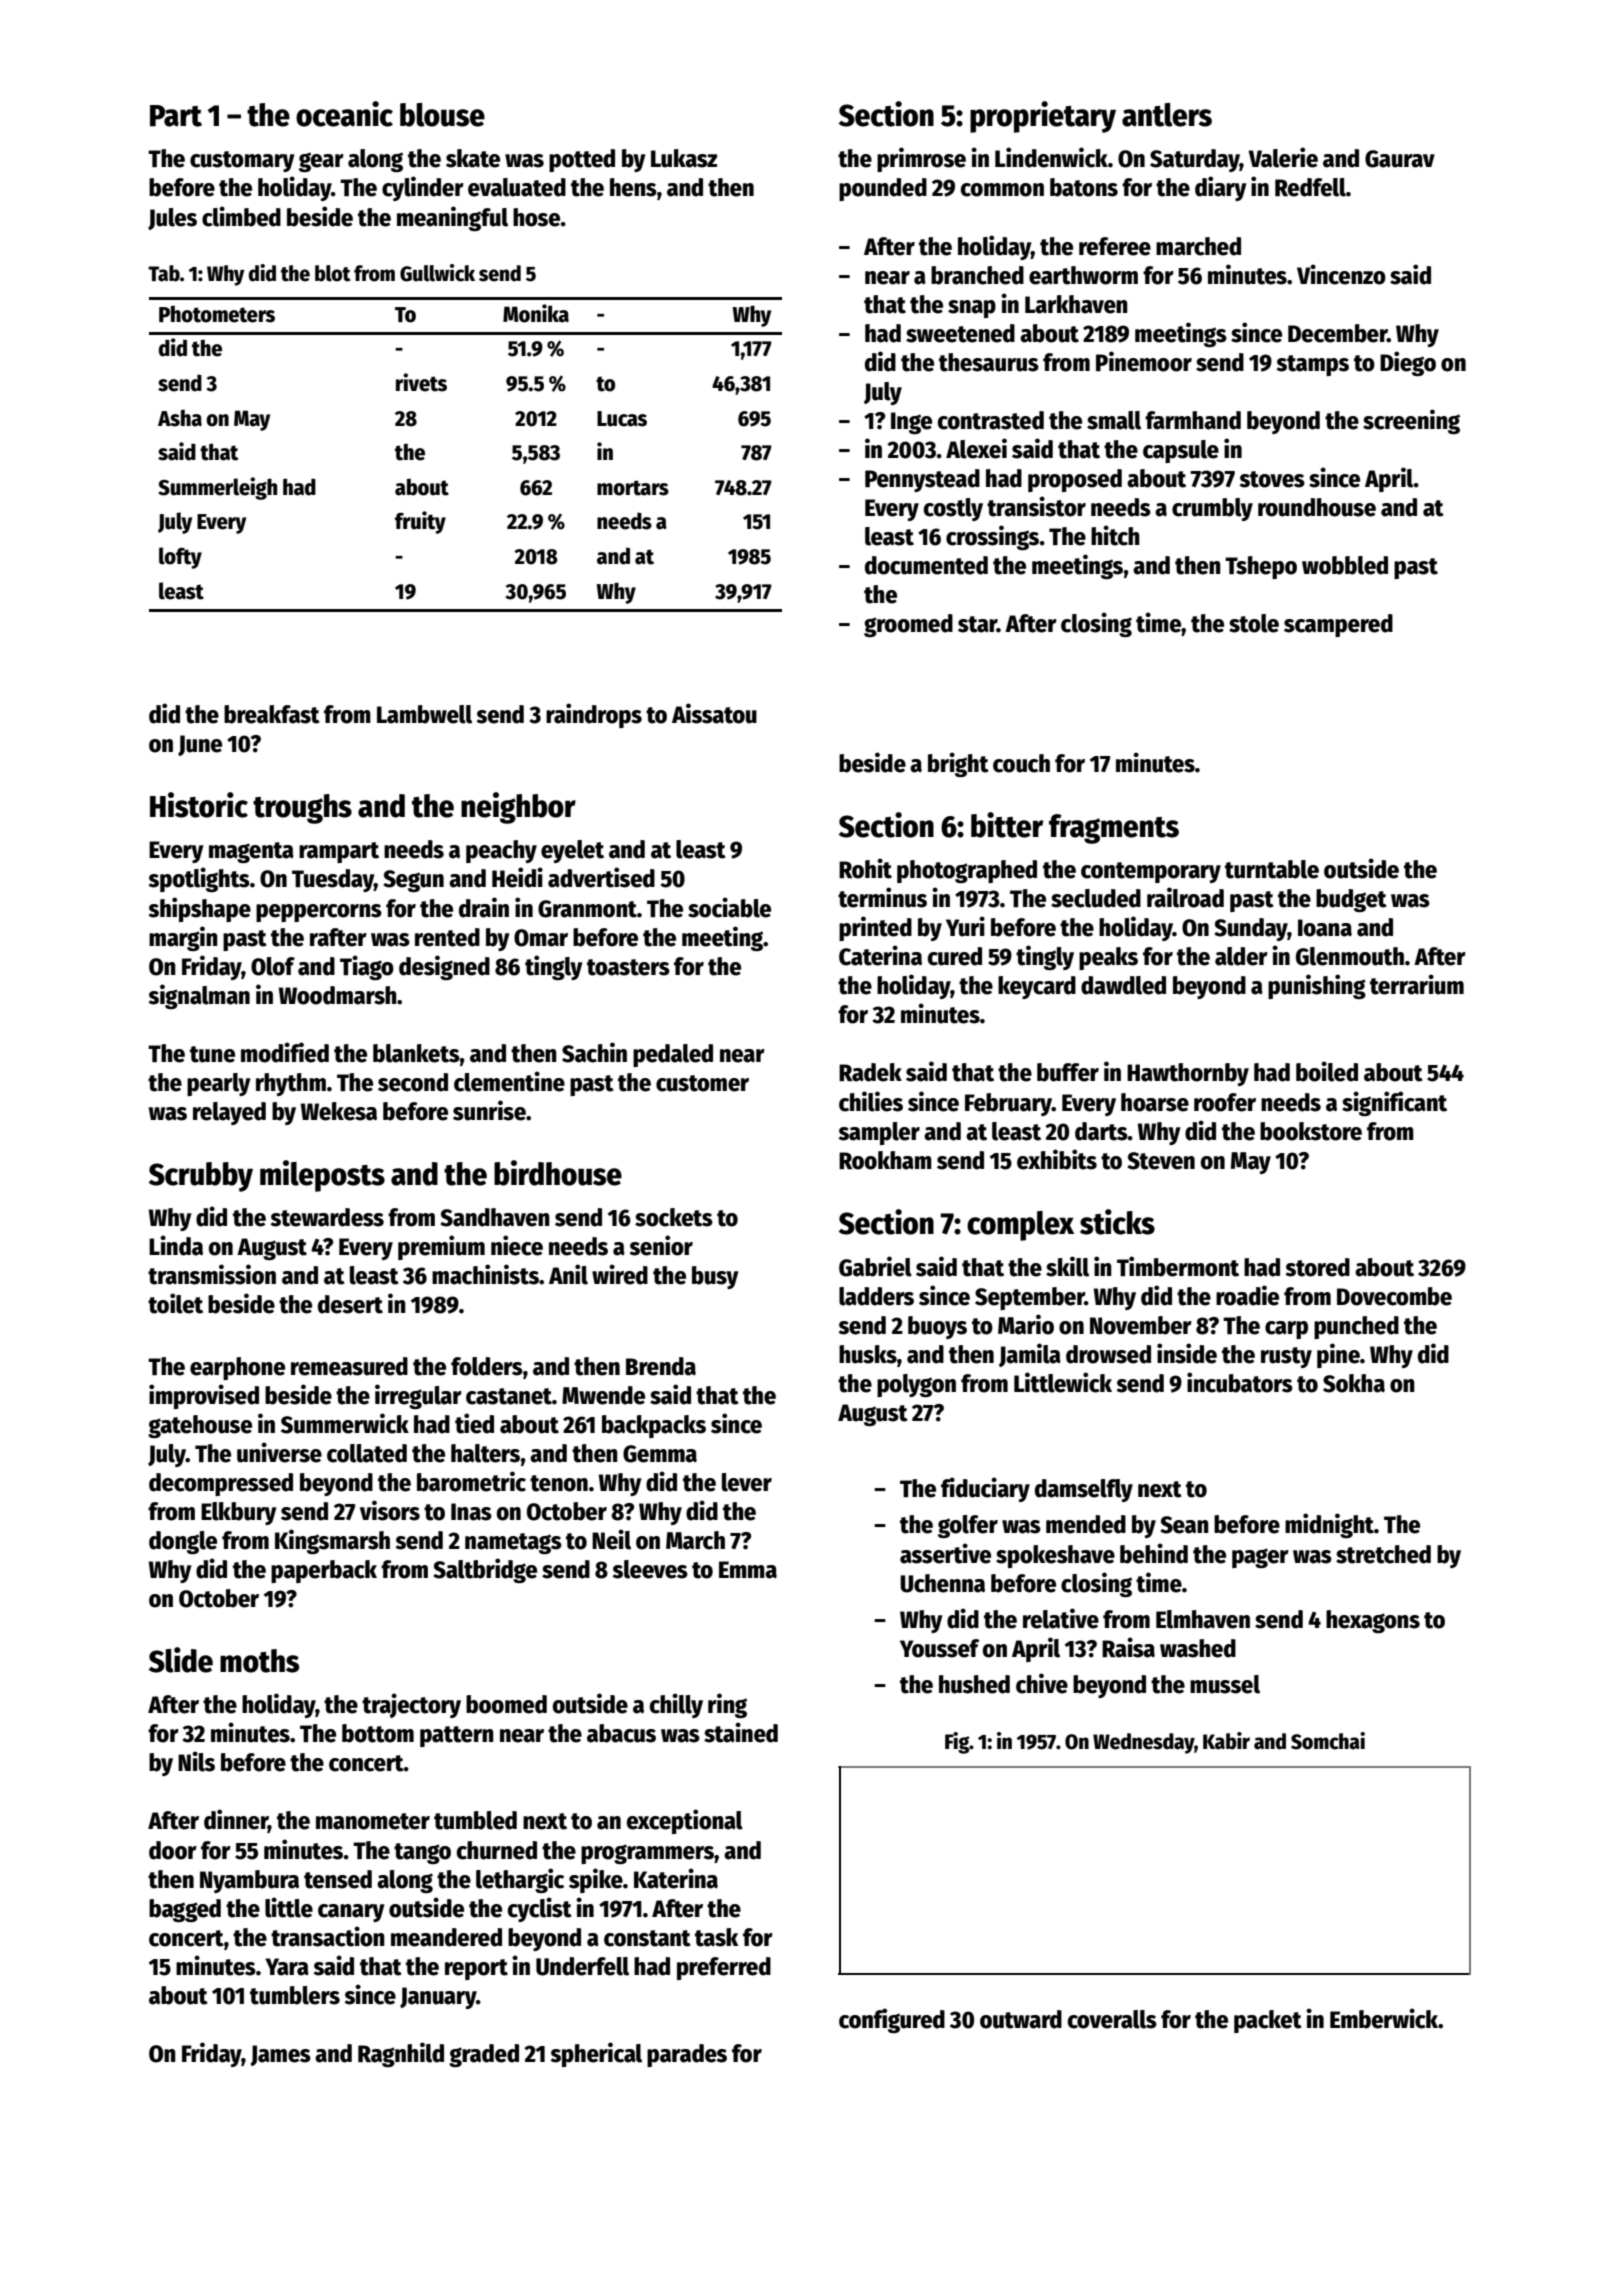  Describe the element at coordinates (421, 382) in the page. I see `rivets` at that location.
